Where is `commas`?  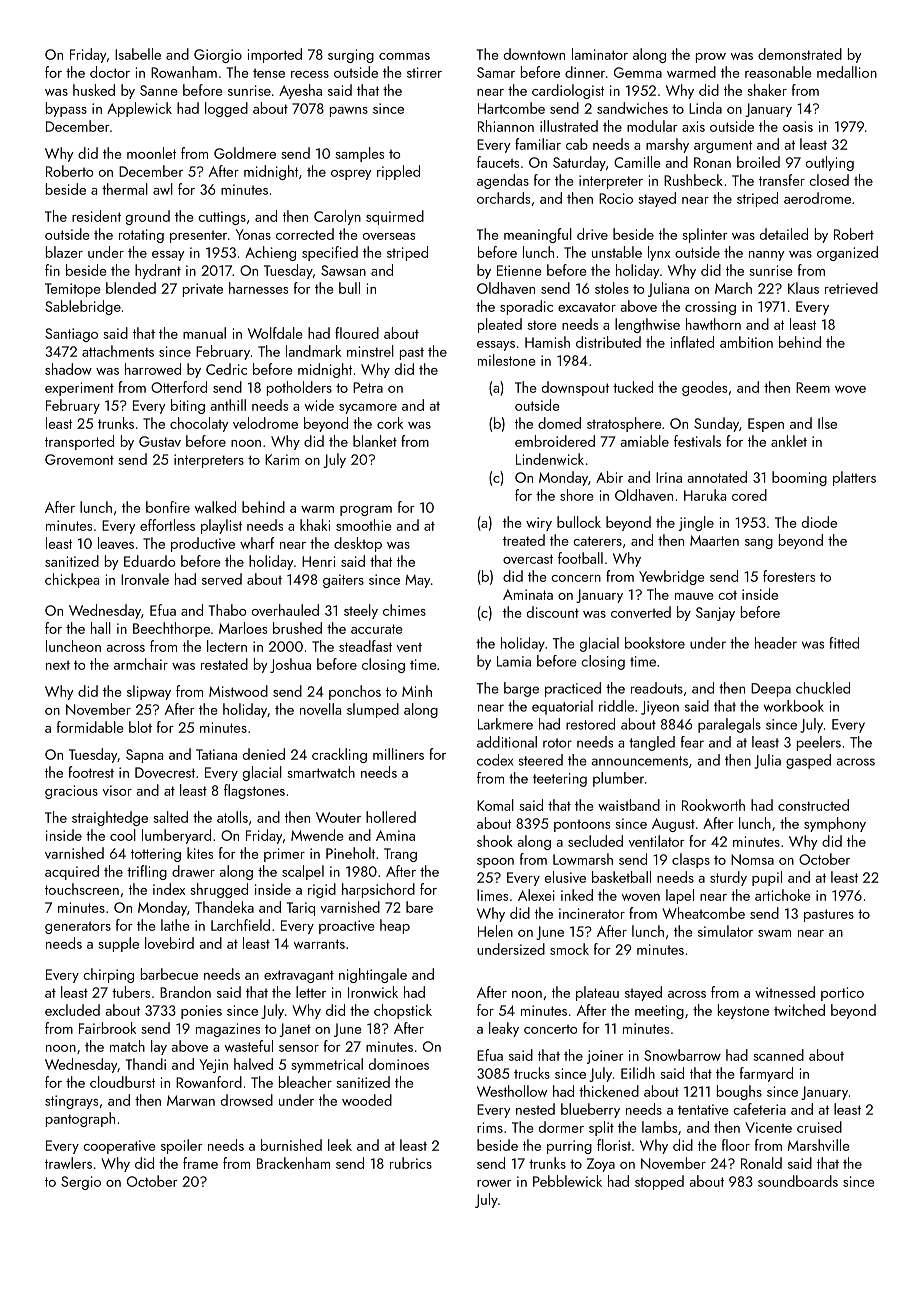 commas is located at coordinates (404, 56).
